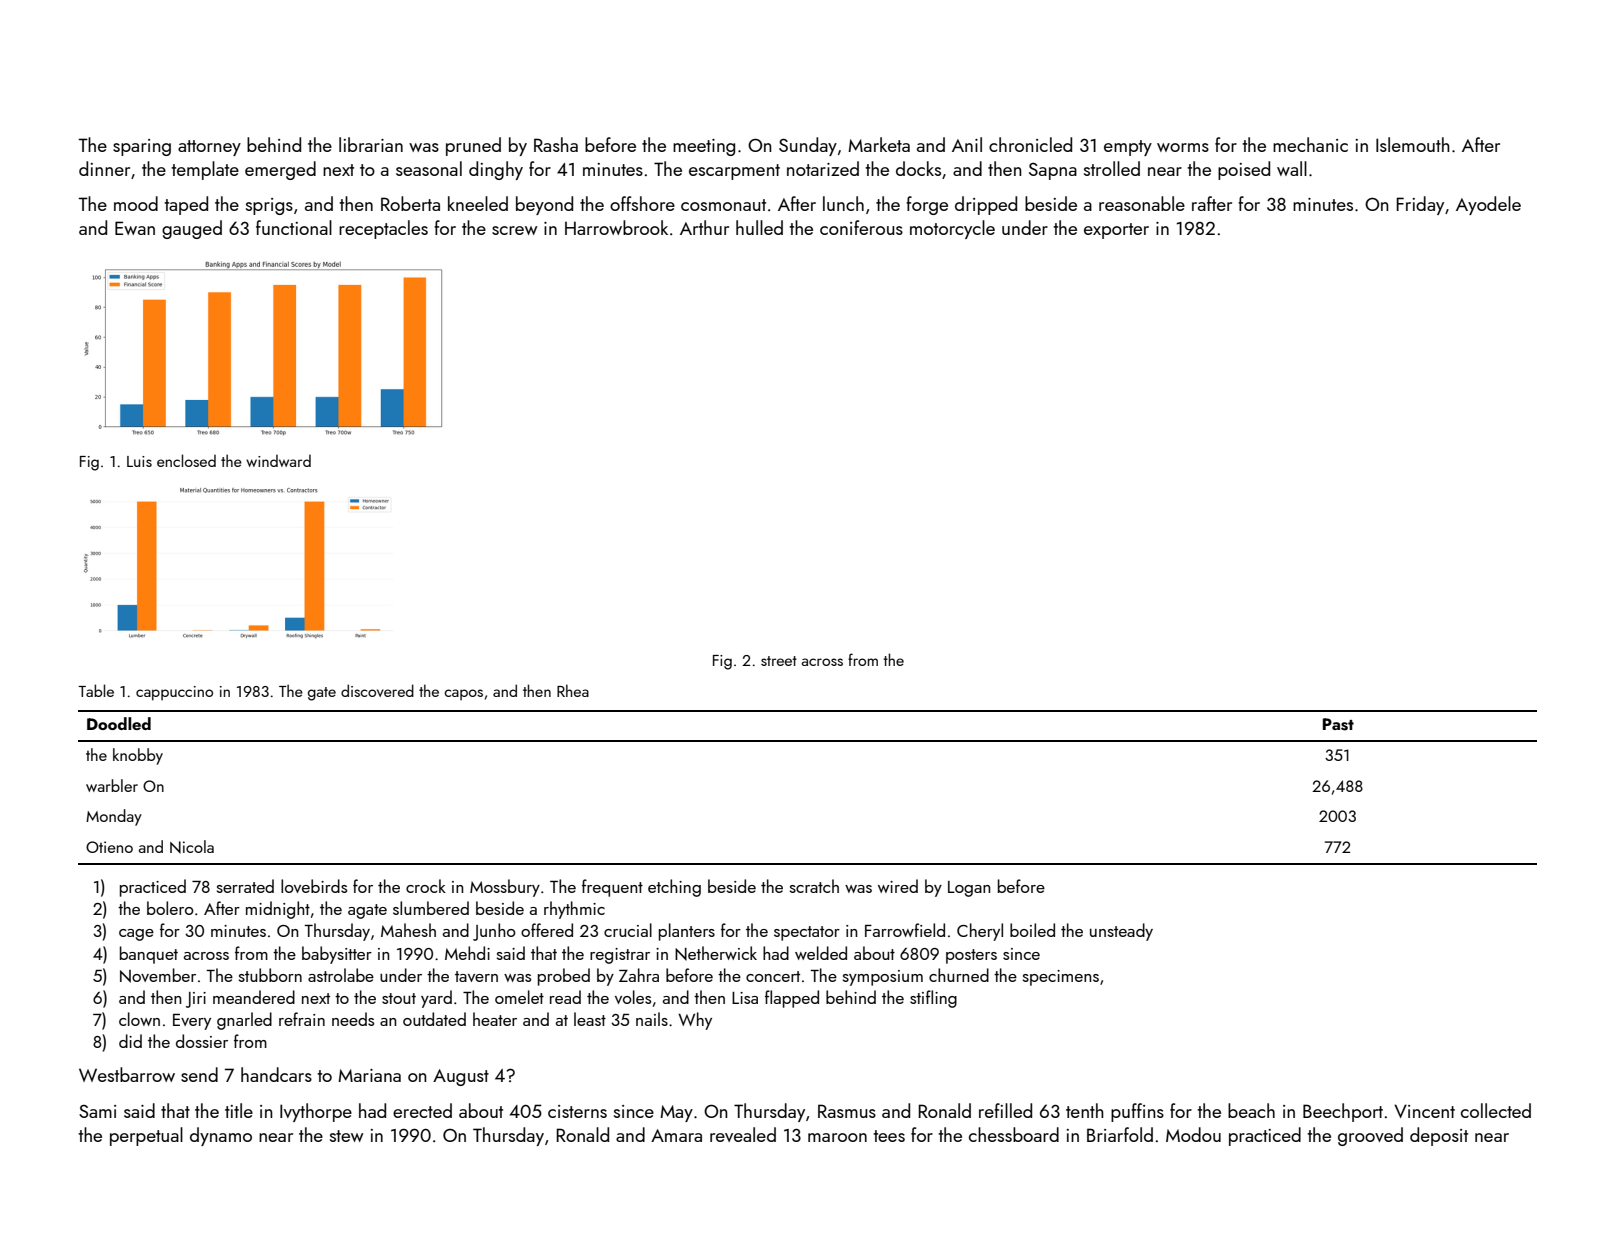  Describe the element at coordinates (759, 227) in the screenshot. I see `hulled` at that location.
